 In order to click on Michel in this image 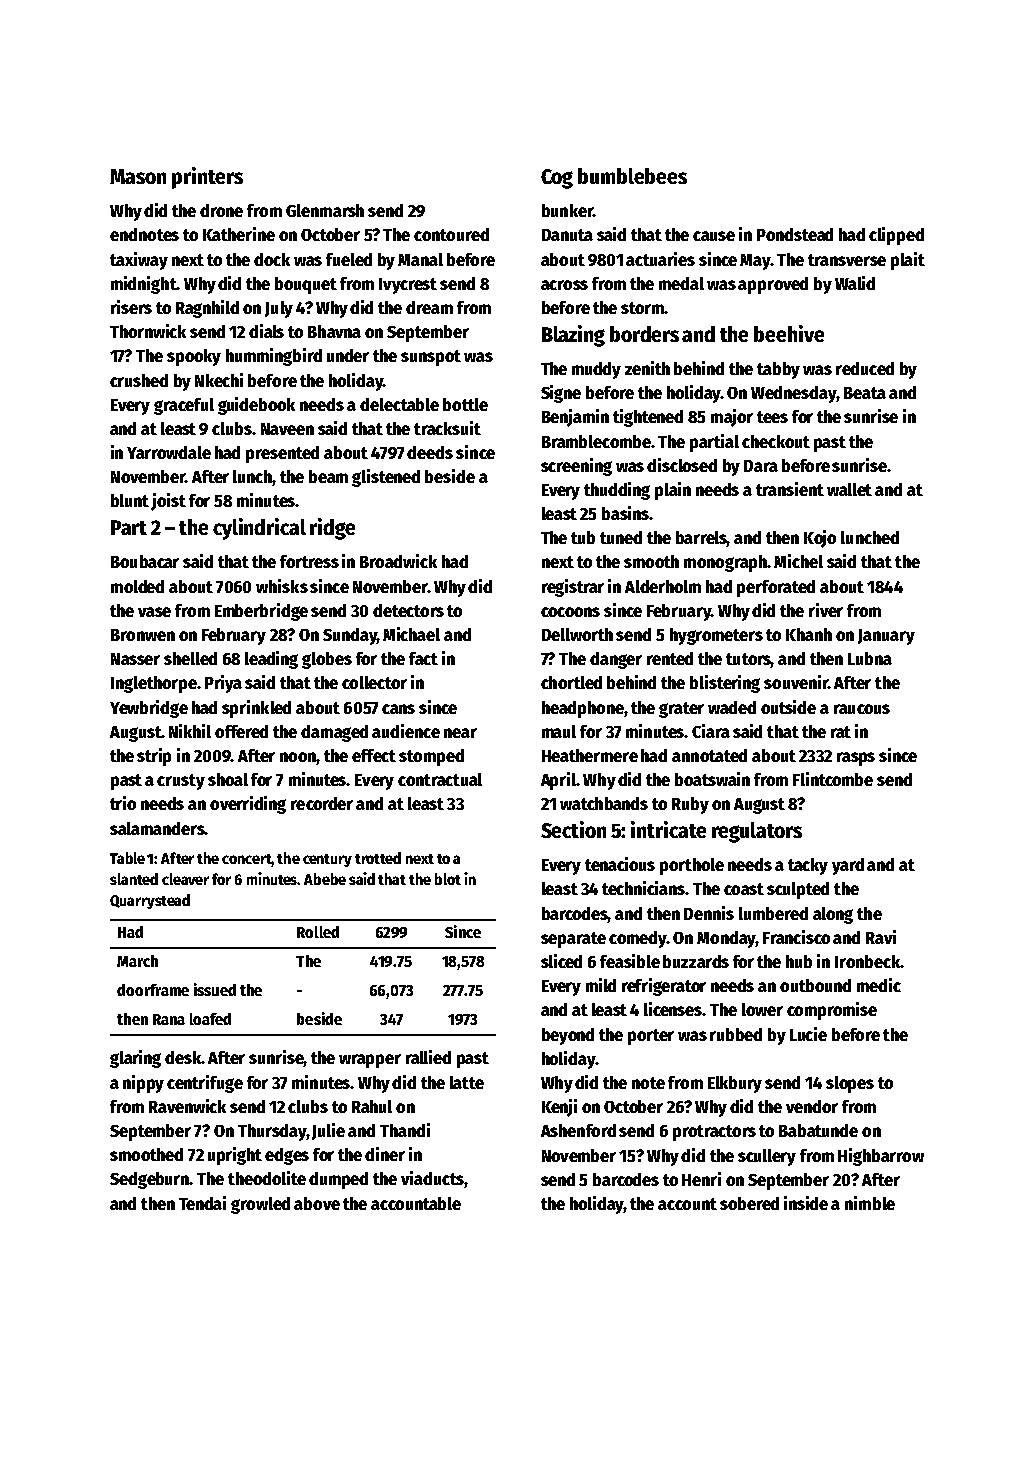, I will do `click(798, 561)`.
